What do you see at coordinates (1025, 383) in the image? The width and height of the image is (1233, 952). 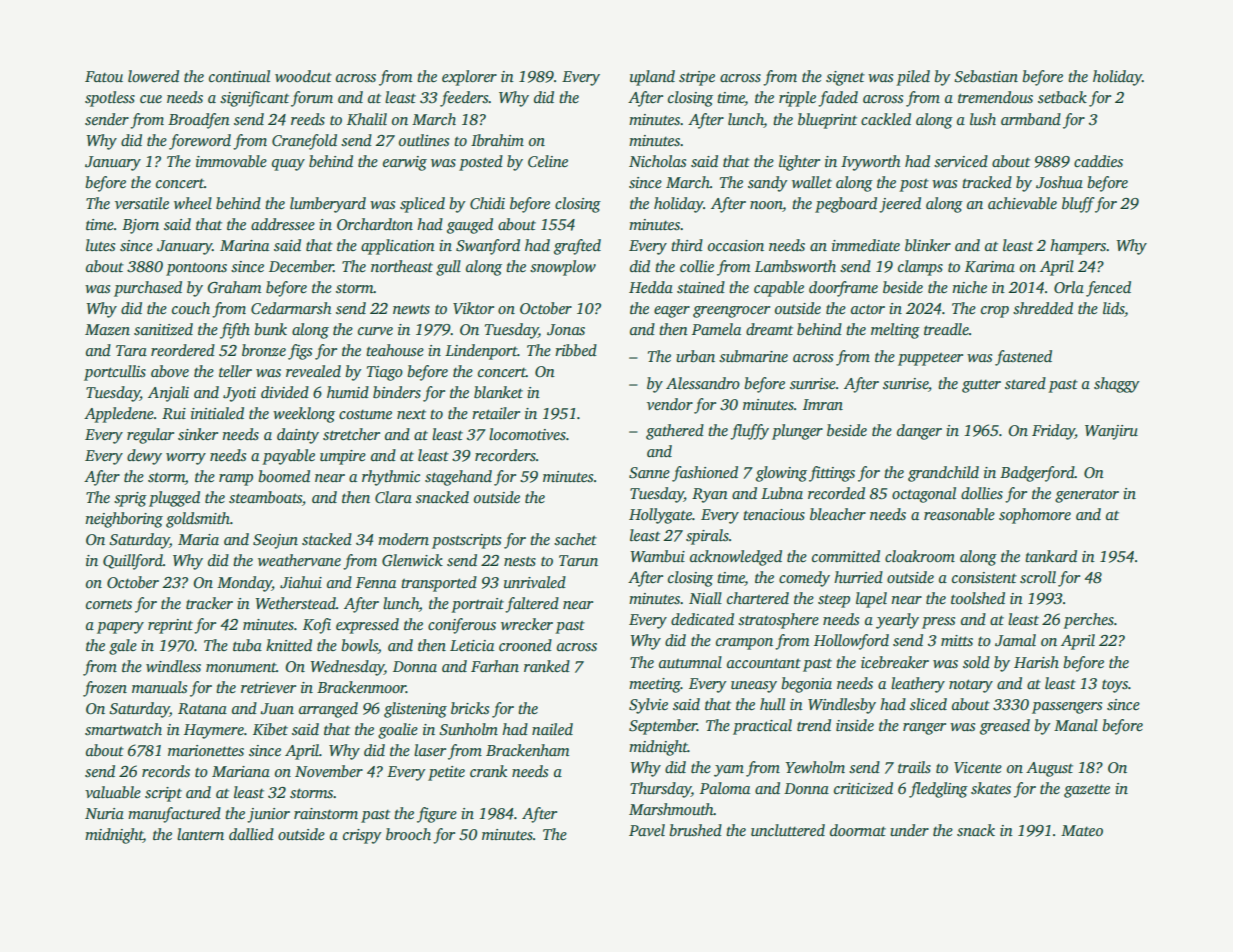 I see `stared` at bounding box center [1025, 383].
